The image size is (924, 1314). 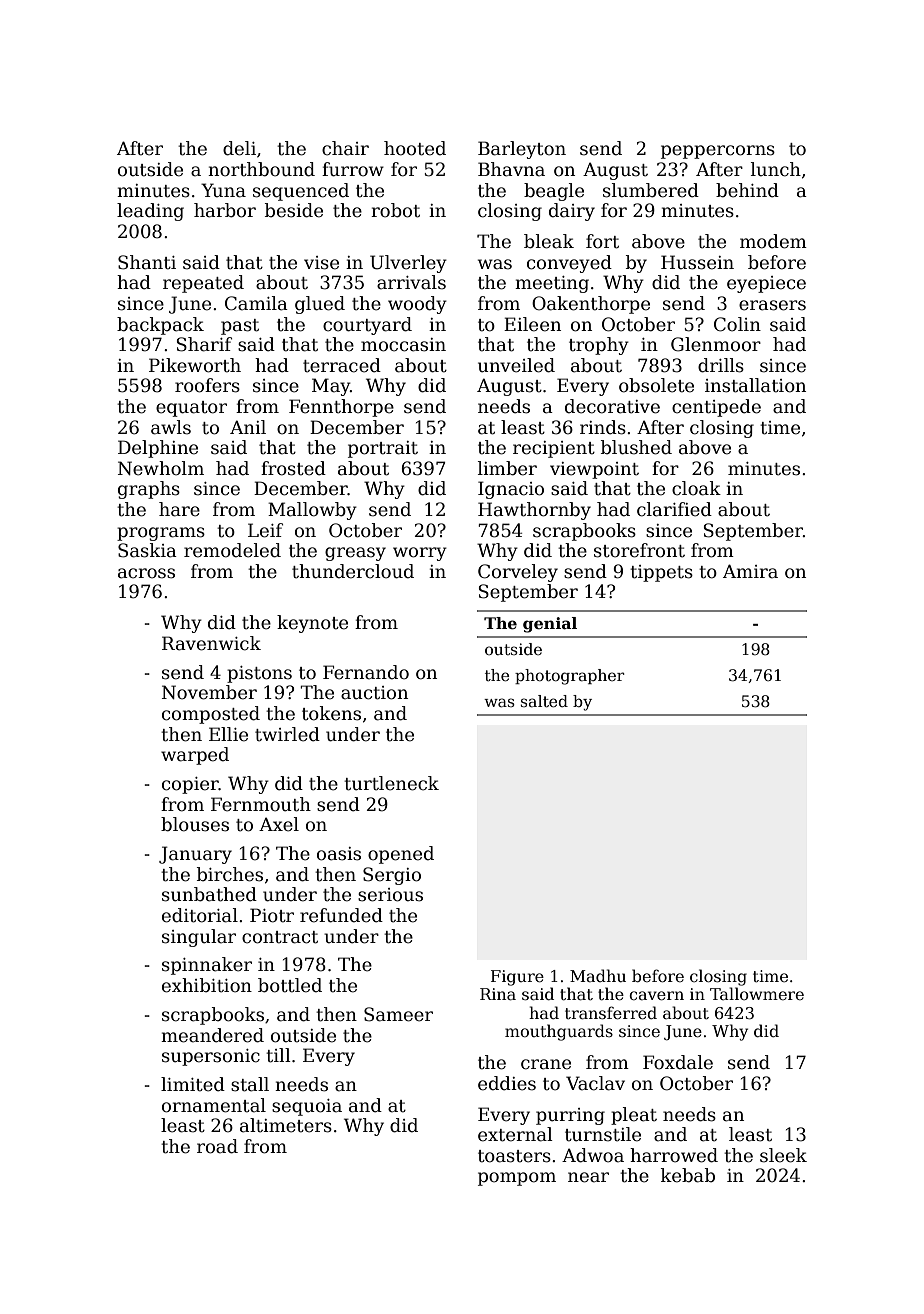 I want to click on worry, so click(x=420, y=554).
